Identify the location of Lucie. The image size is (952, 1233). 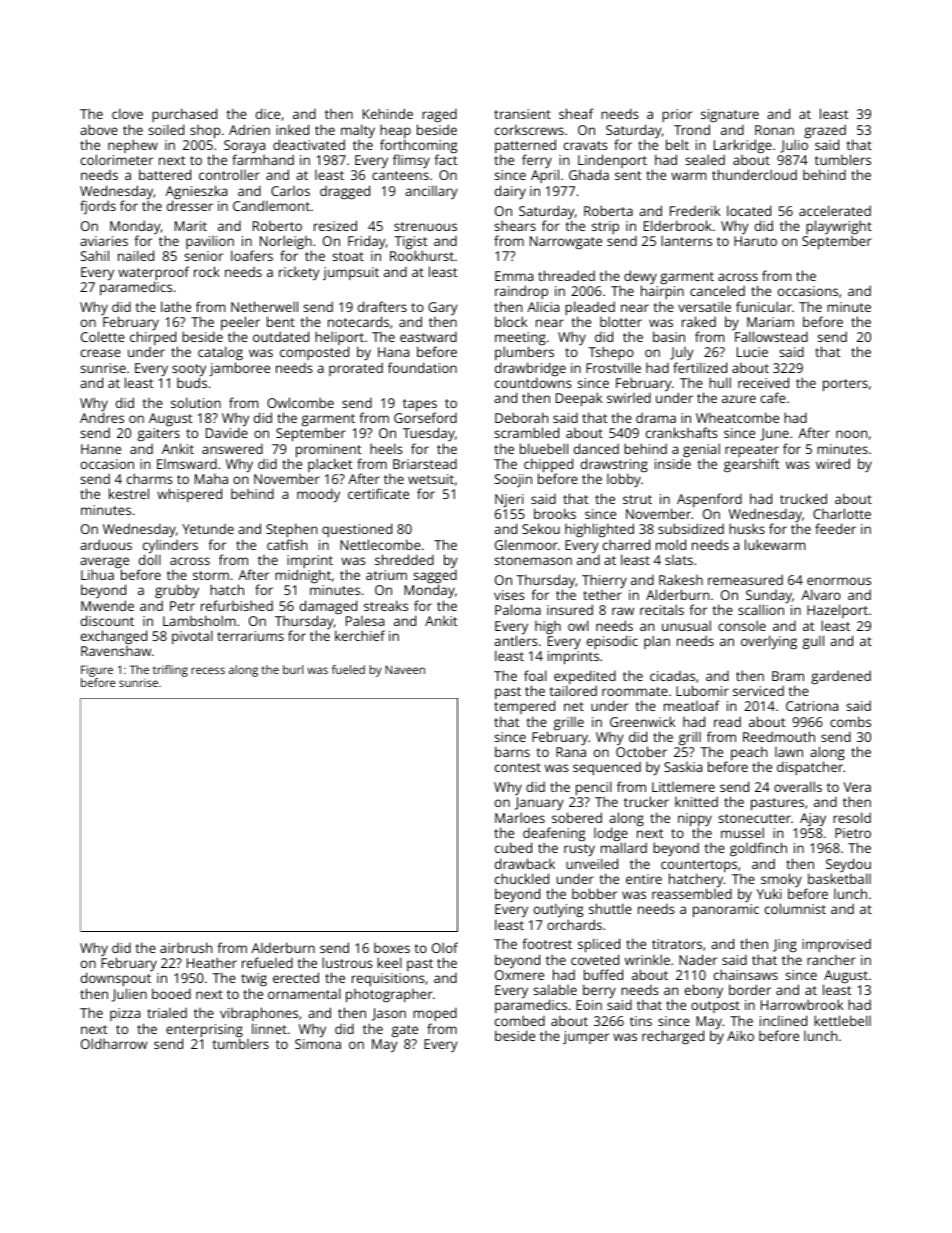
(752, 352).
